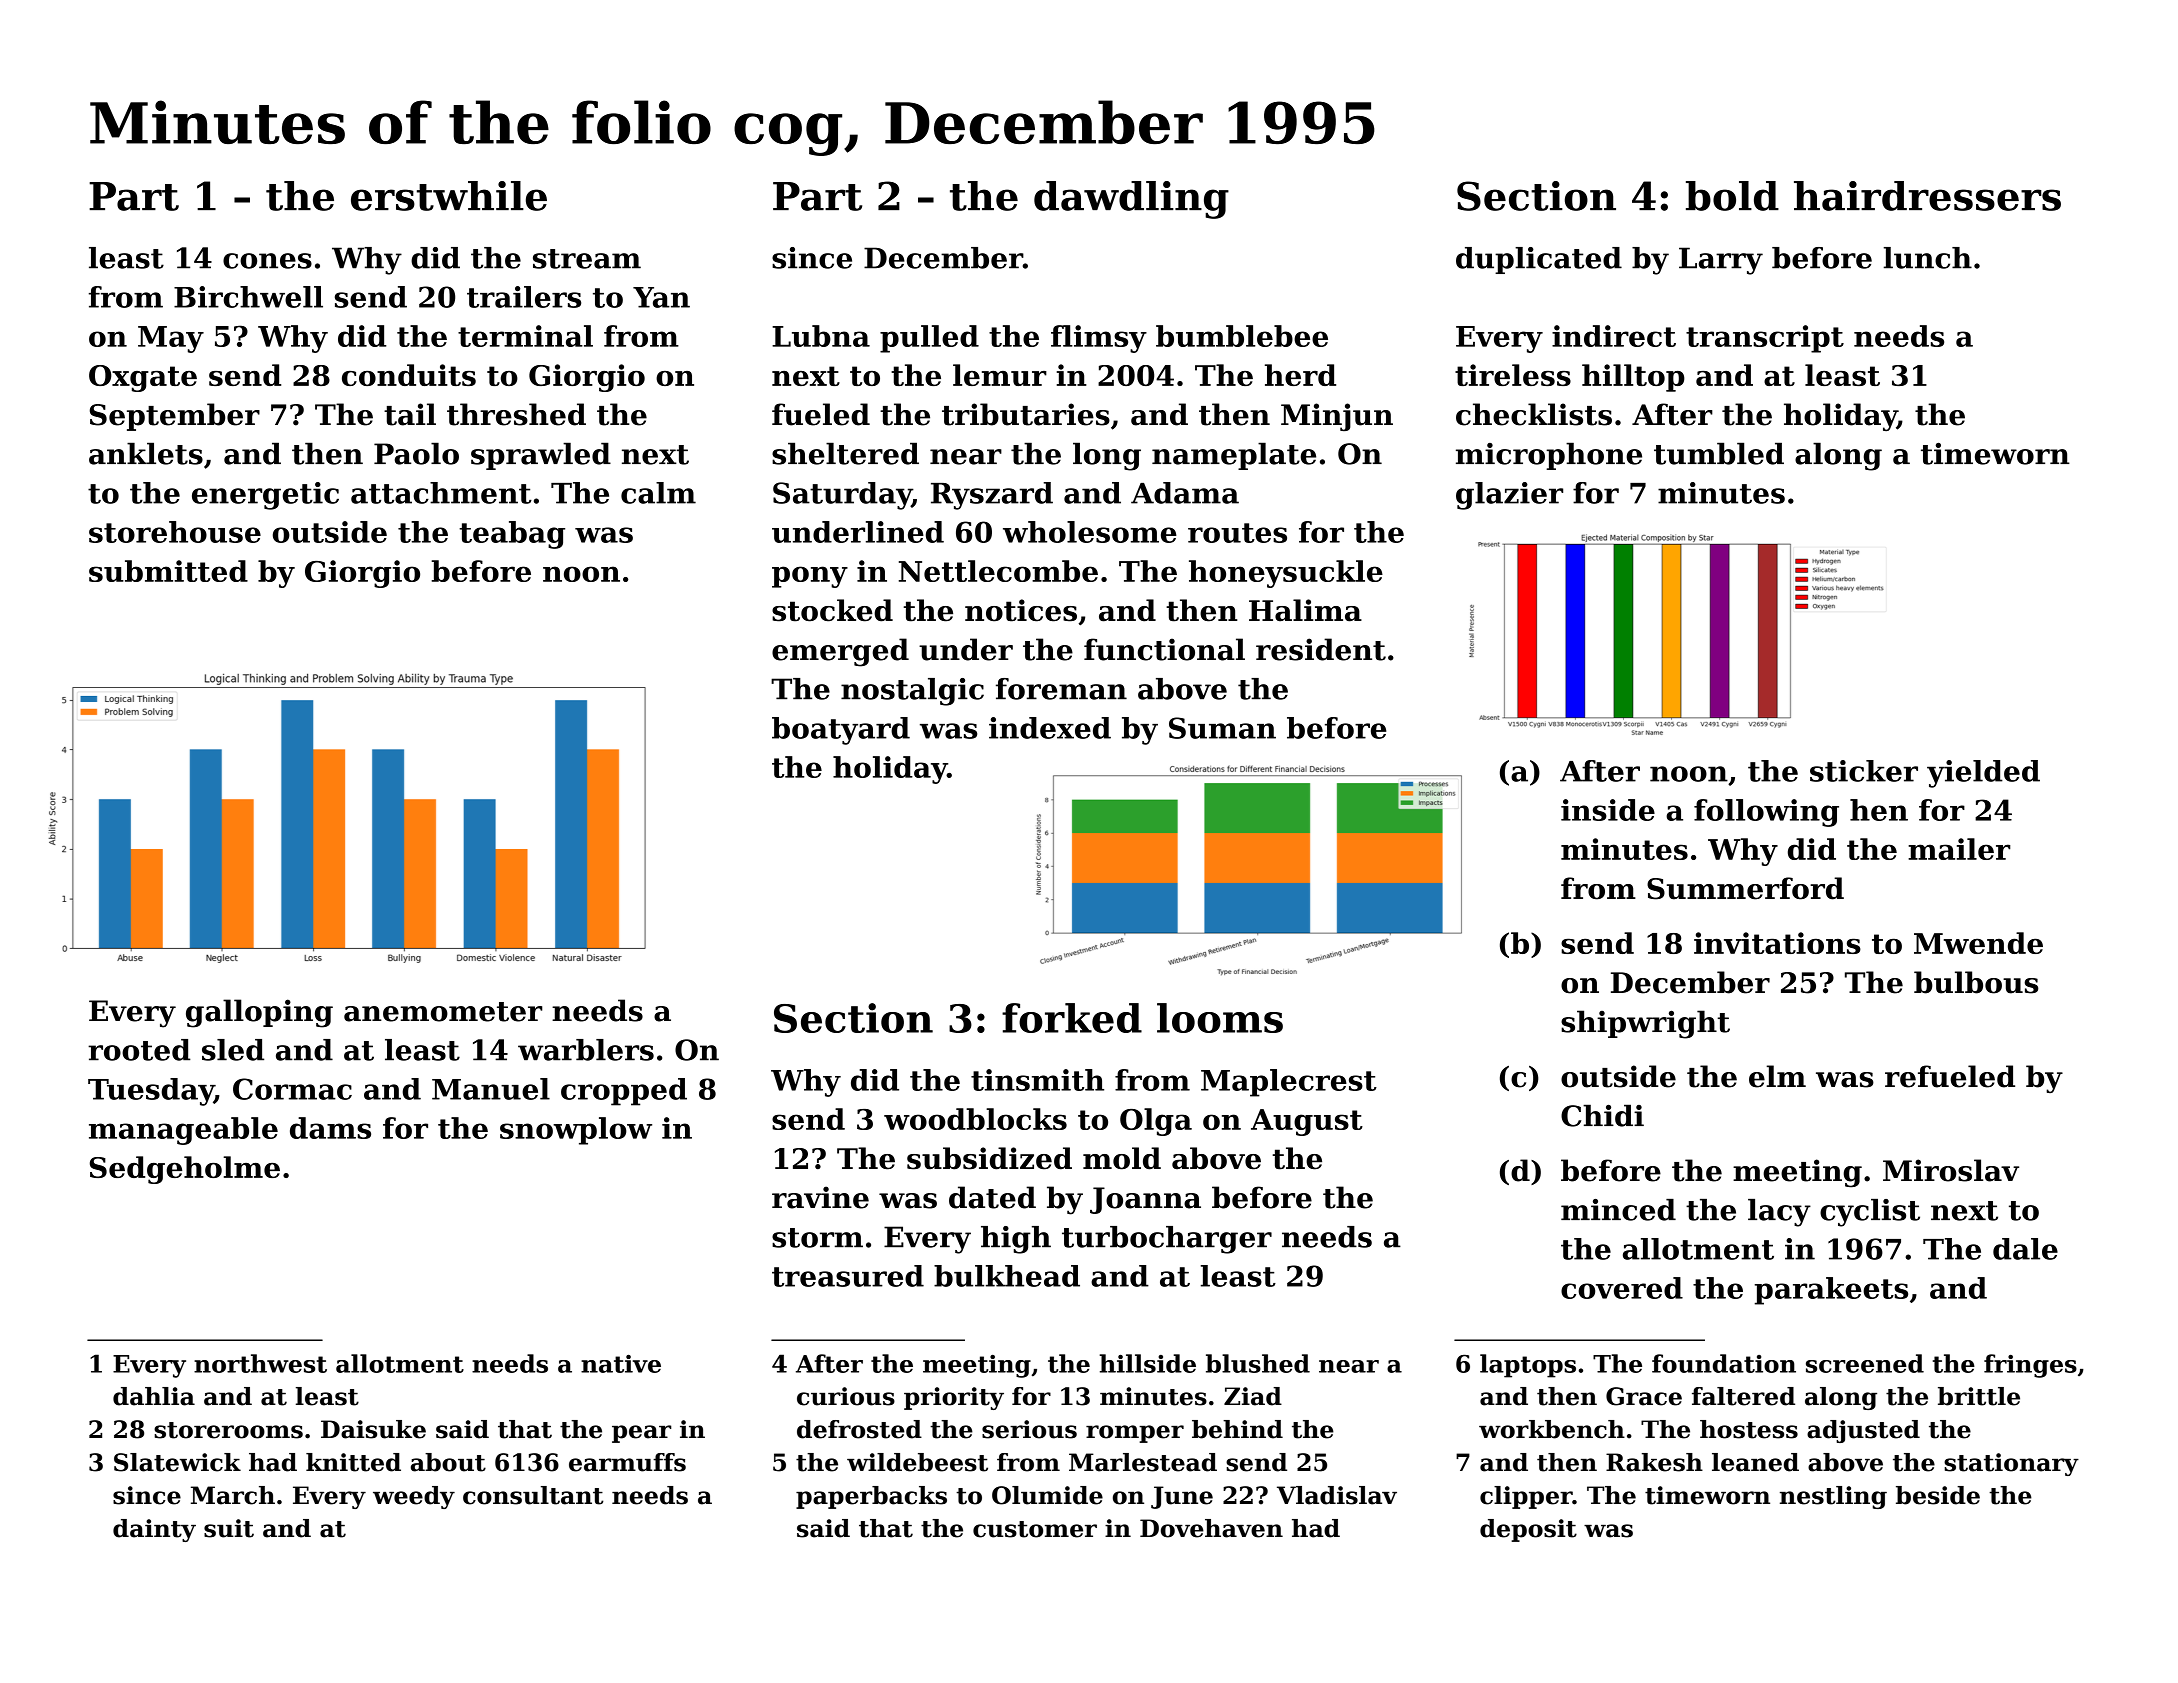  Describe the element at coordinates (533, 1495) in the screenshot. I see `consultant` at that location.
